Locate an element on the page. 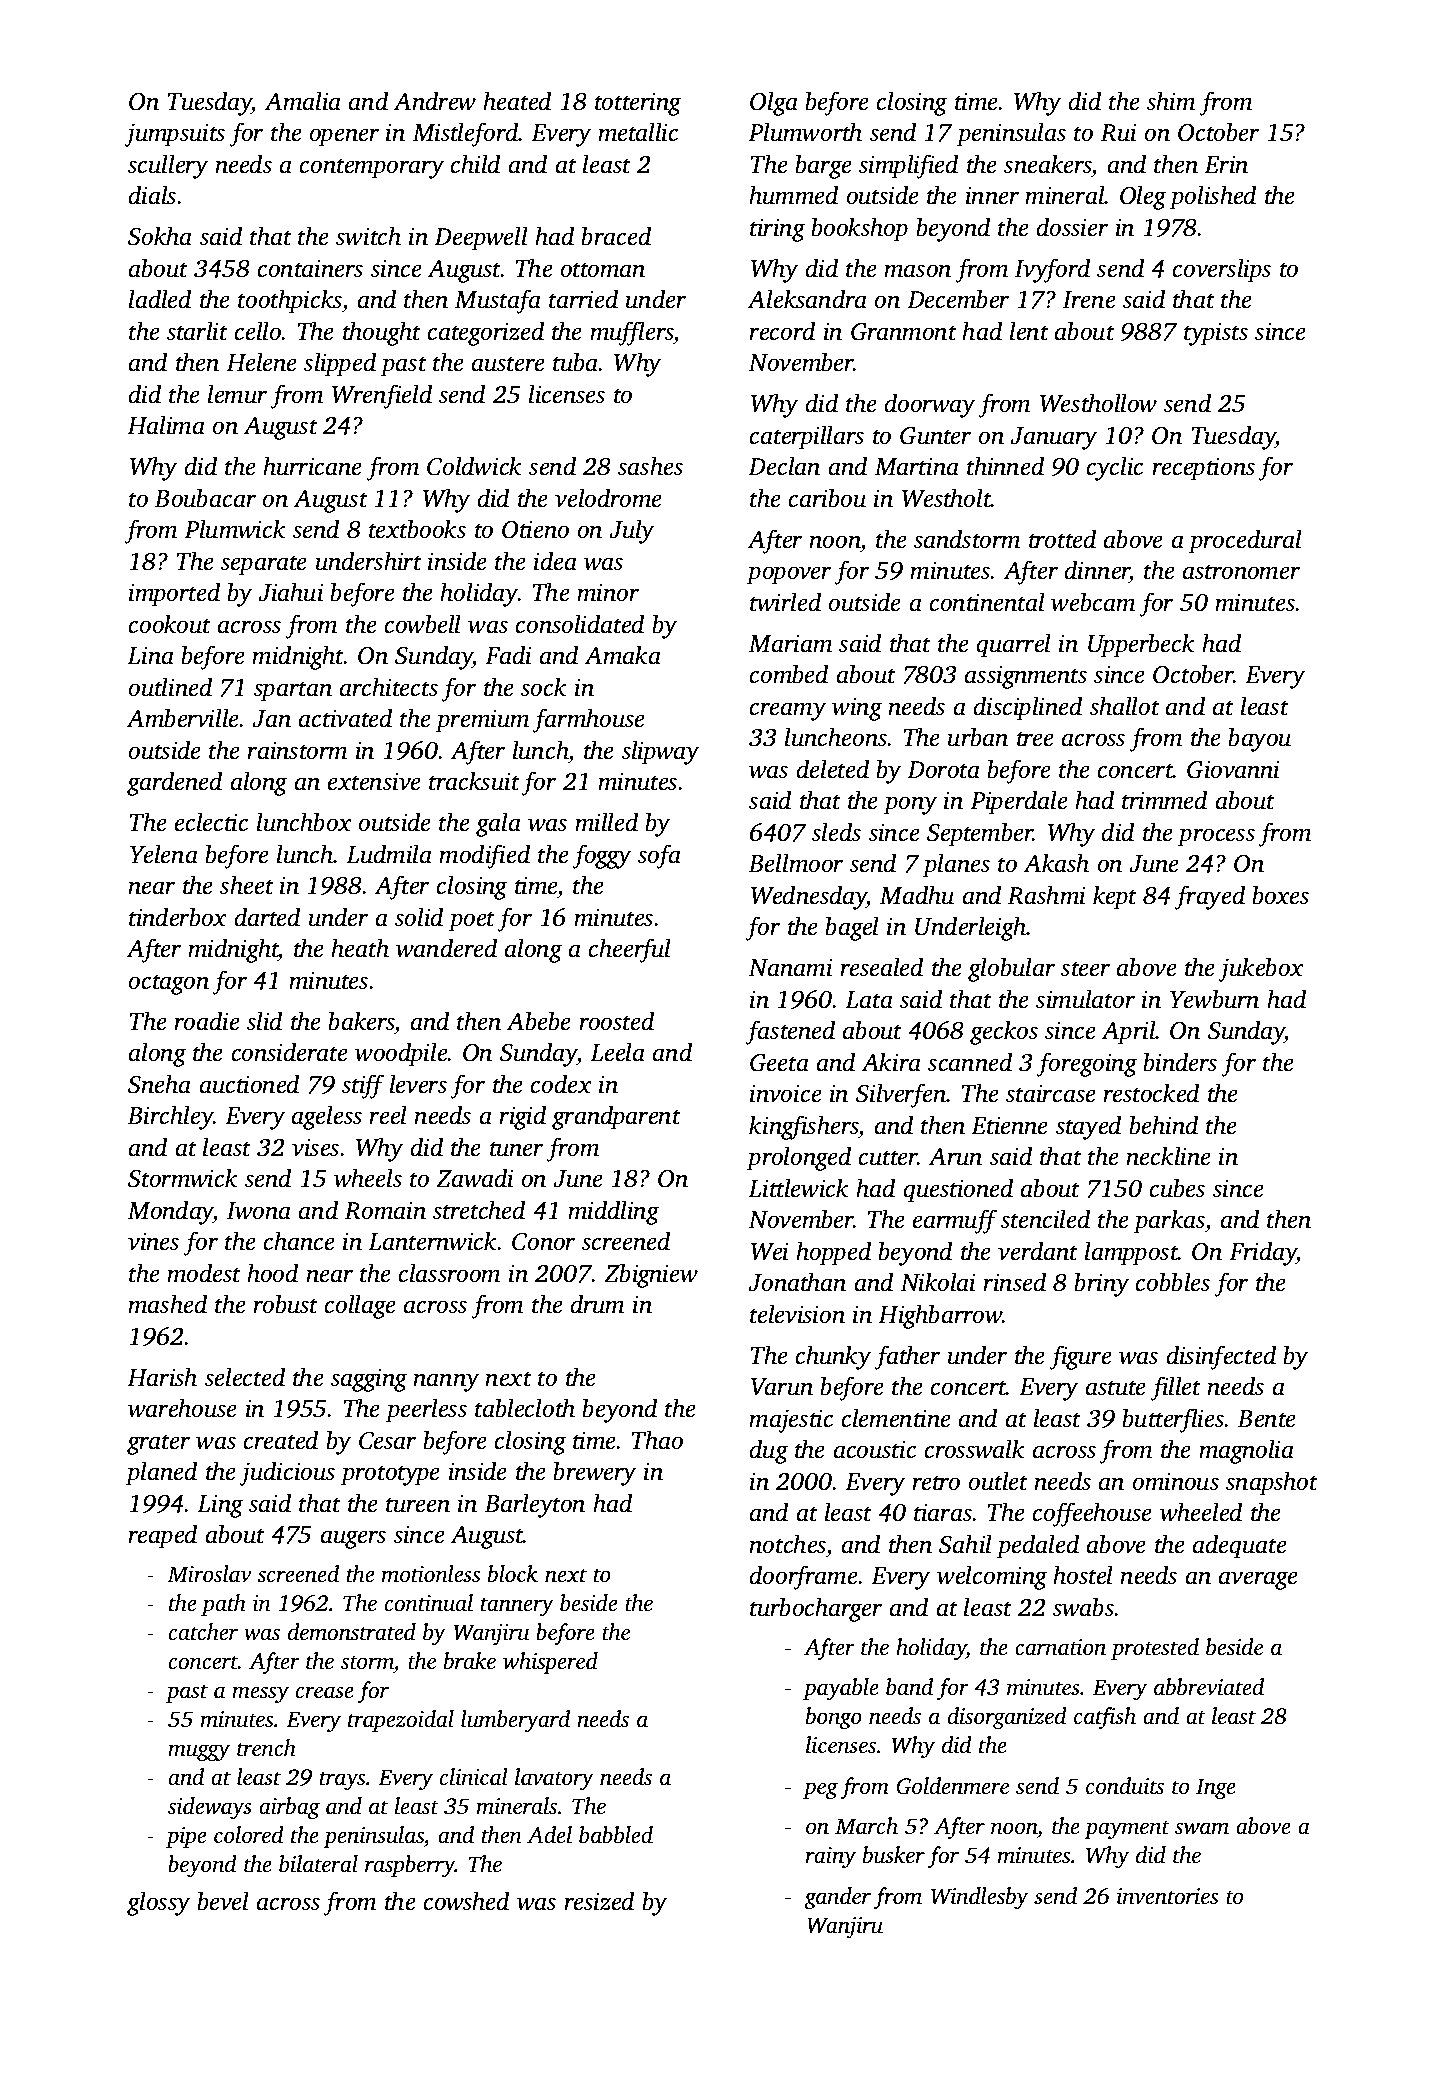 The height and width of the page is (2100, 1450). continental is located at coordinates (987, 602).
